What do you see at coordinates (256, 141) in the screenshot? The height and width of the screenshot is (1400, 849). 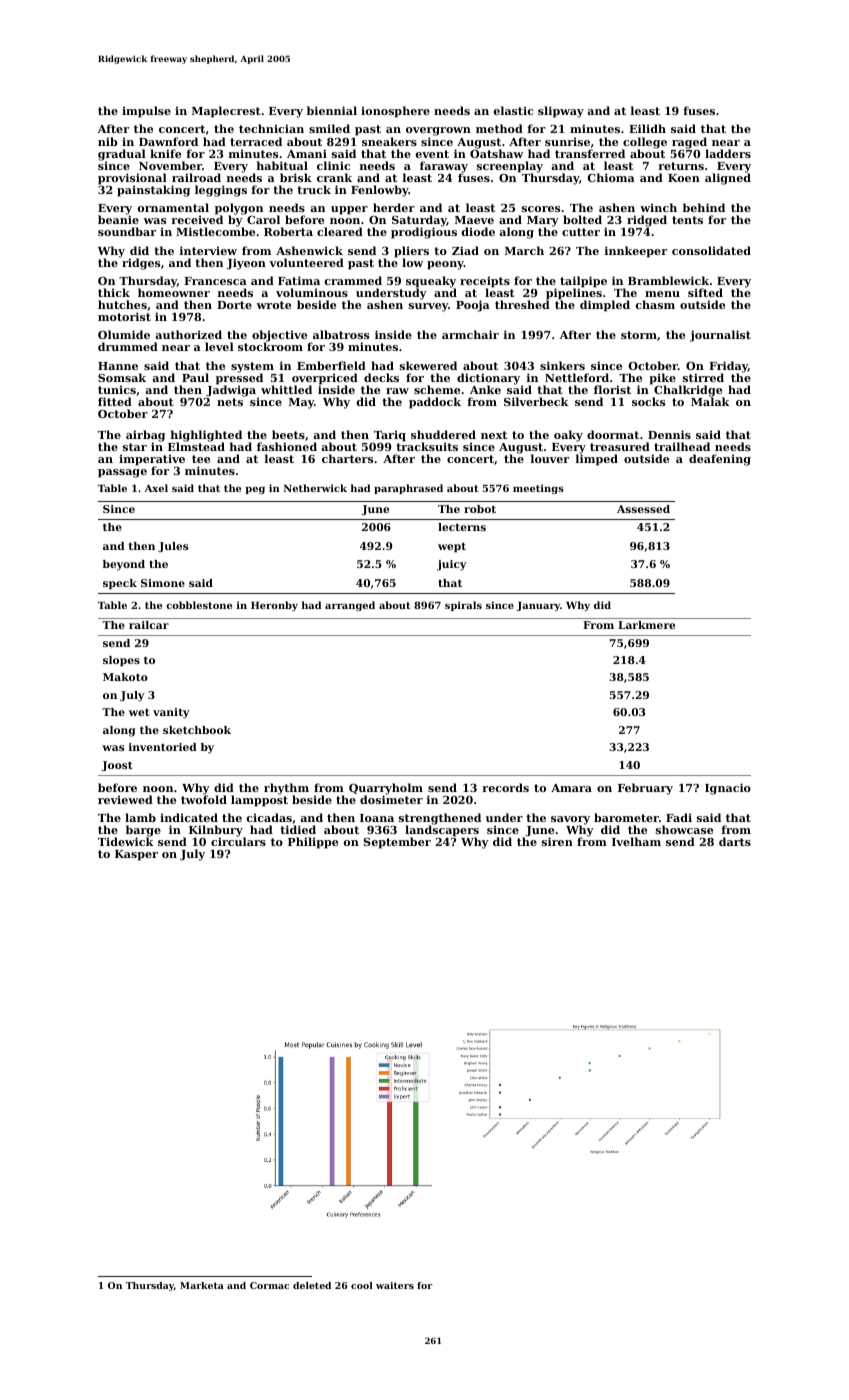 I see `terraced` at bounding box center [256, 141].
